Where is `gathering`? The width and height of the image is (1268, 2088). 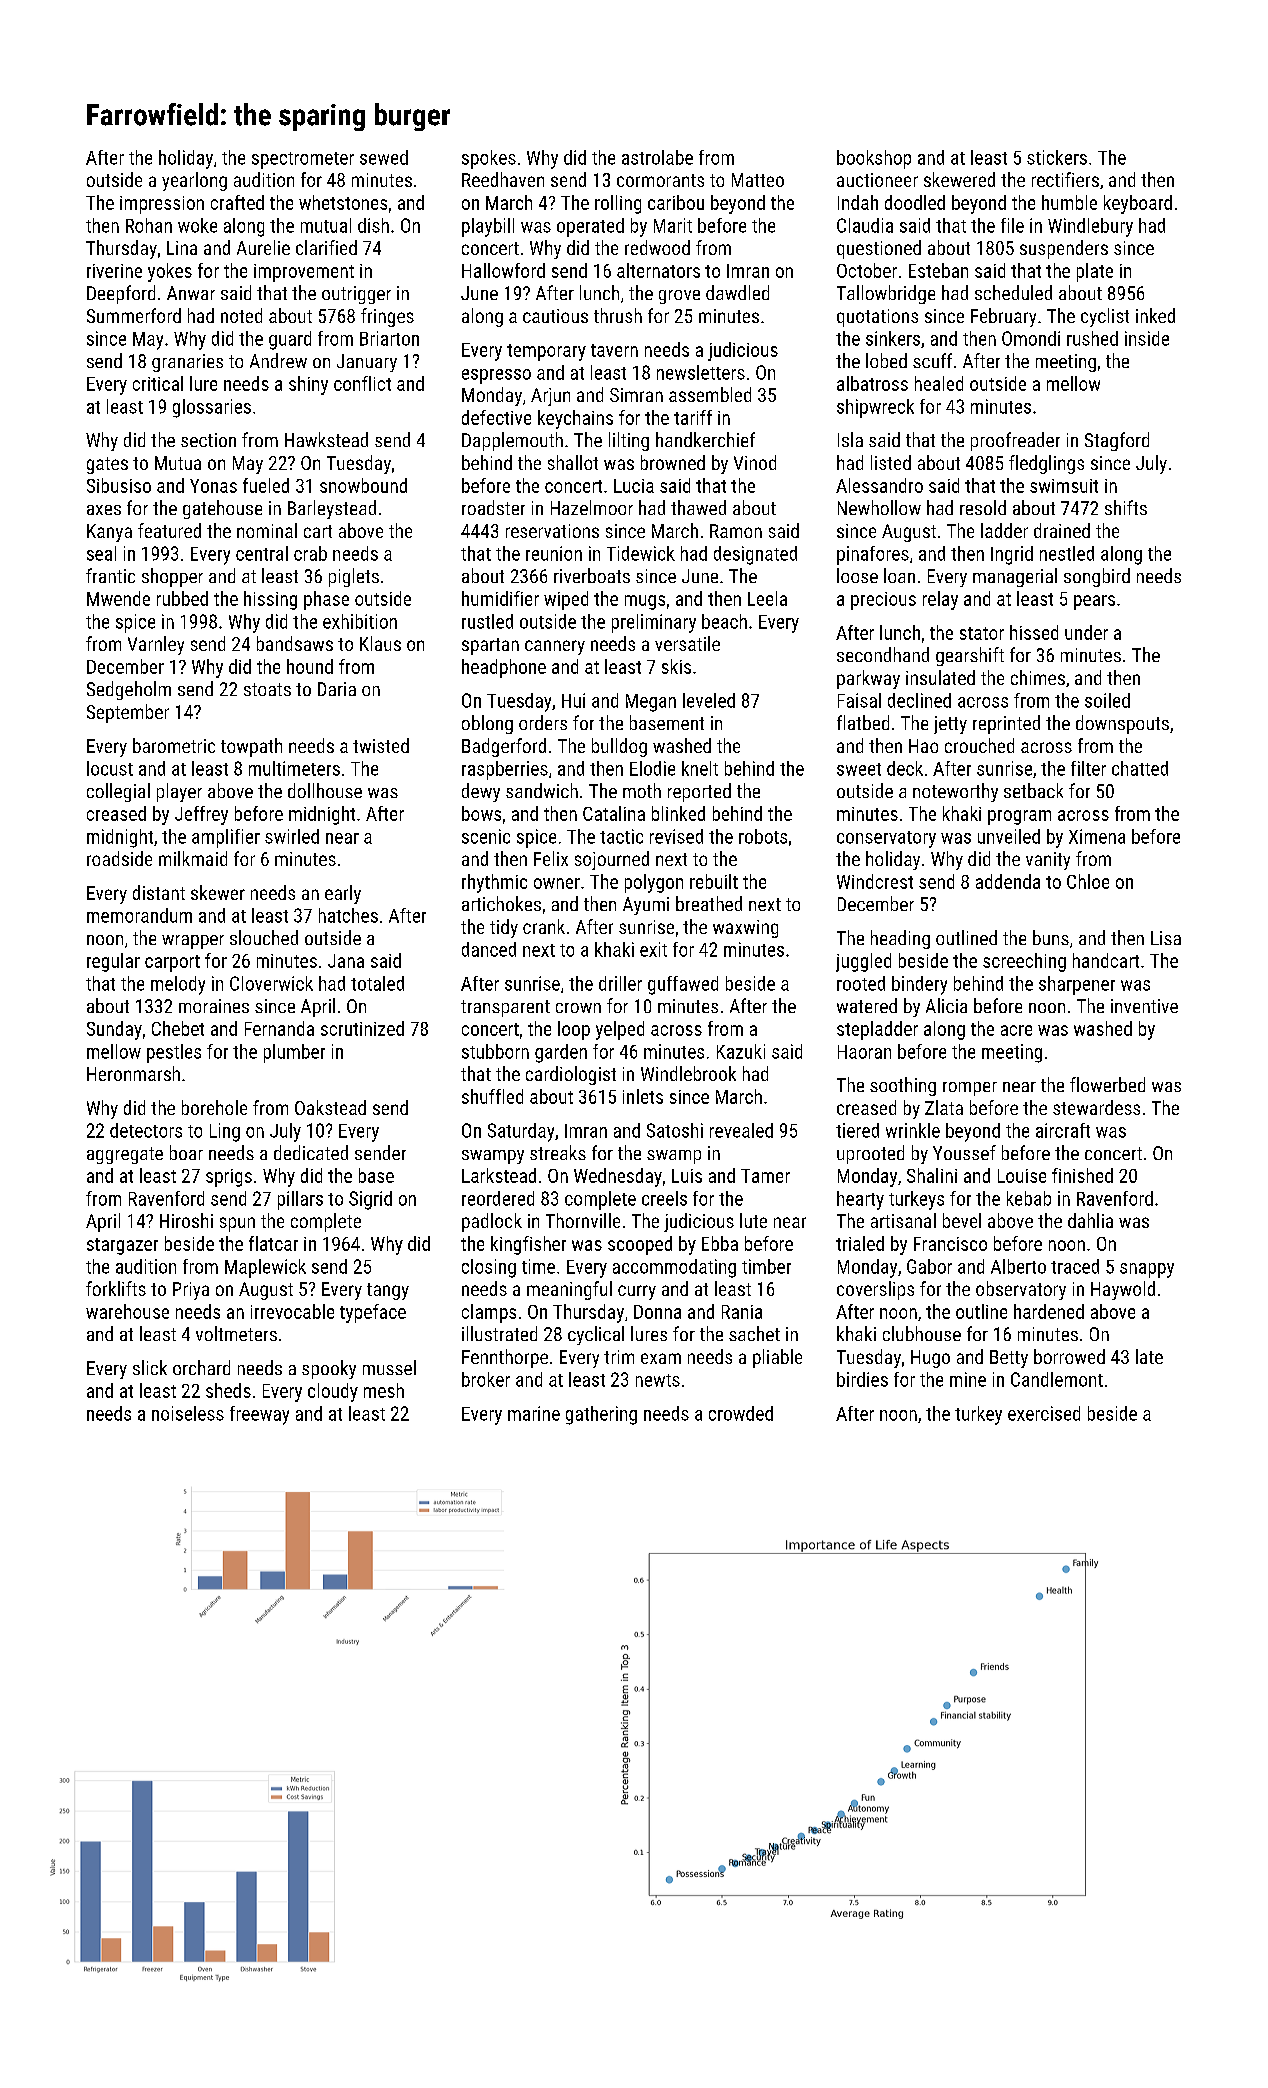 gathering is located at coordinates (601, 1415).
